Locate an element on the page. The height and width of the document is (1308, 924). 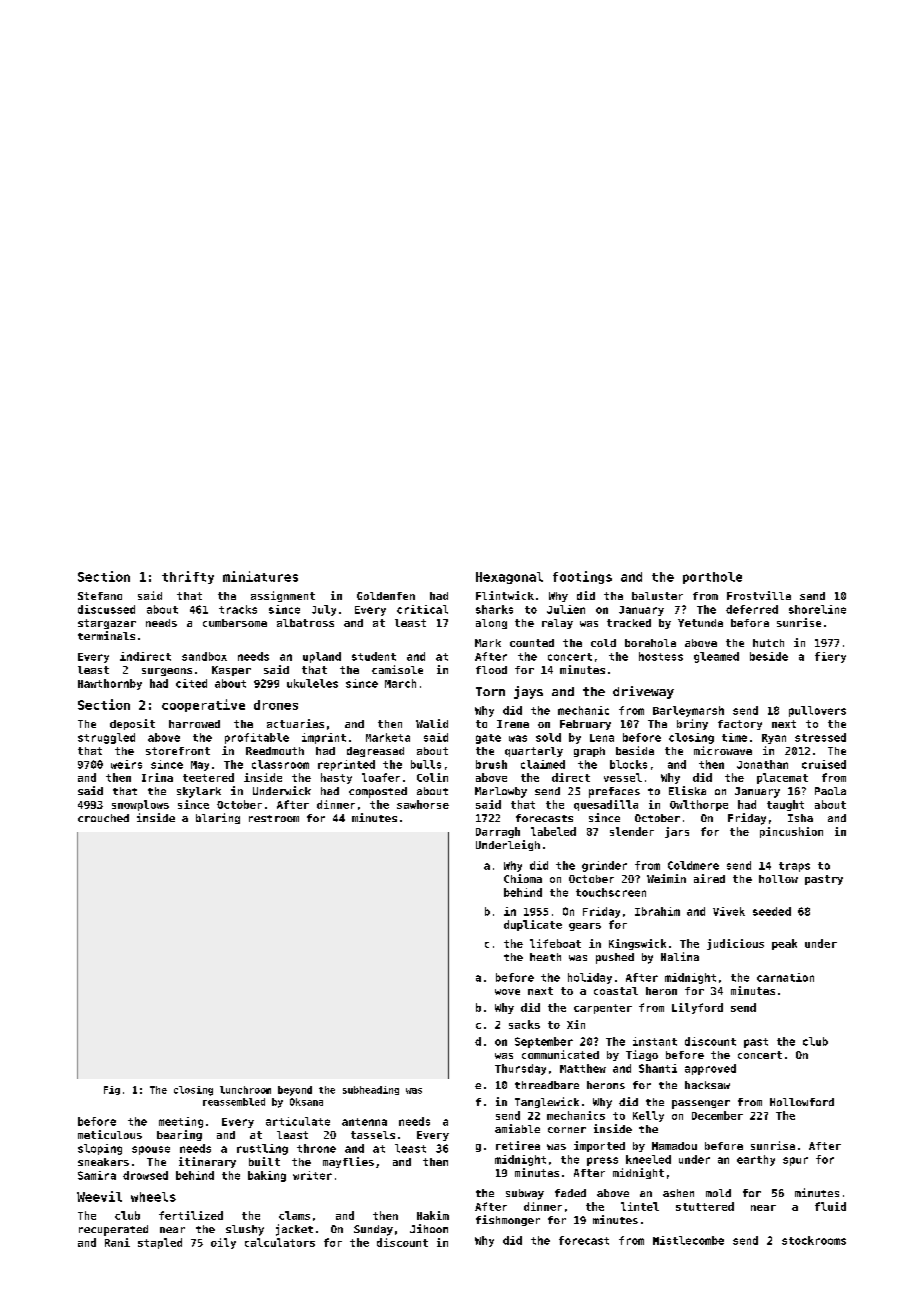
carnation is located at coordinates (785, 977).
